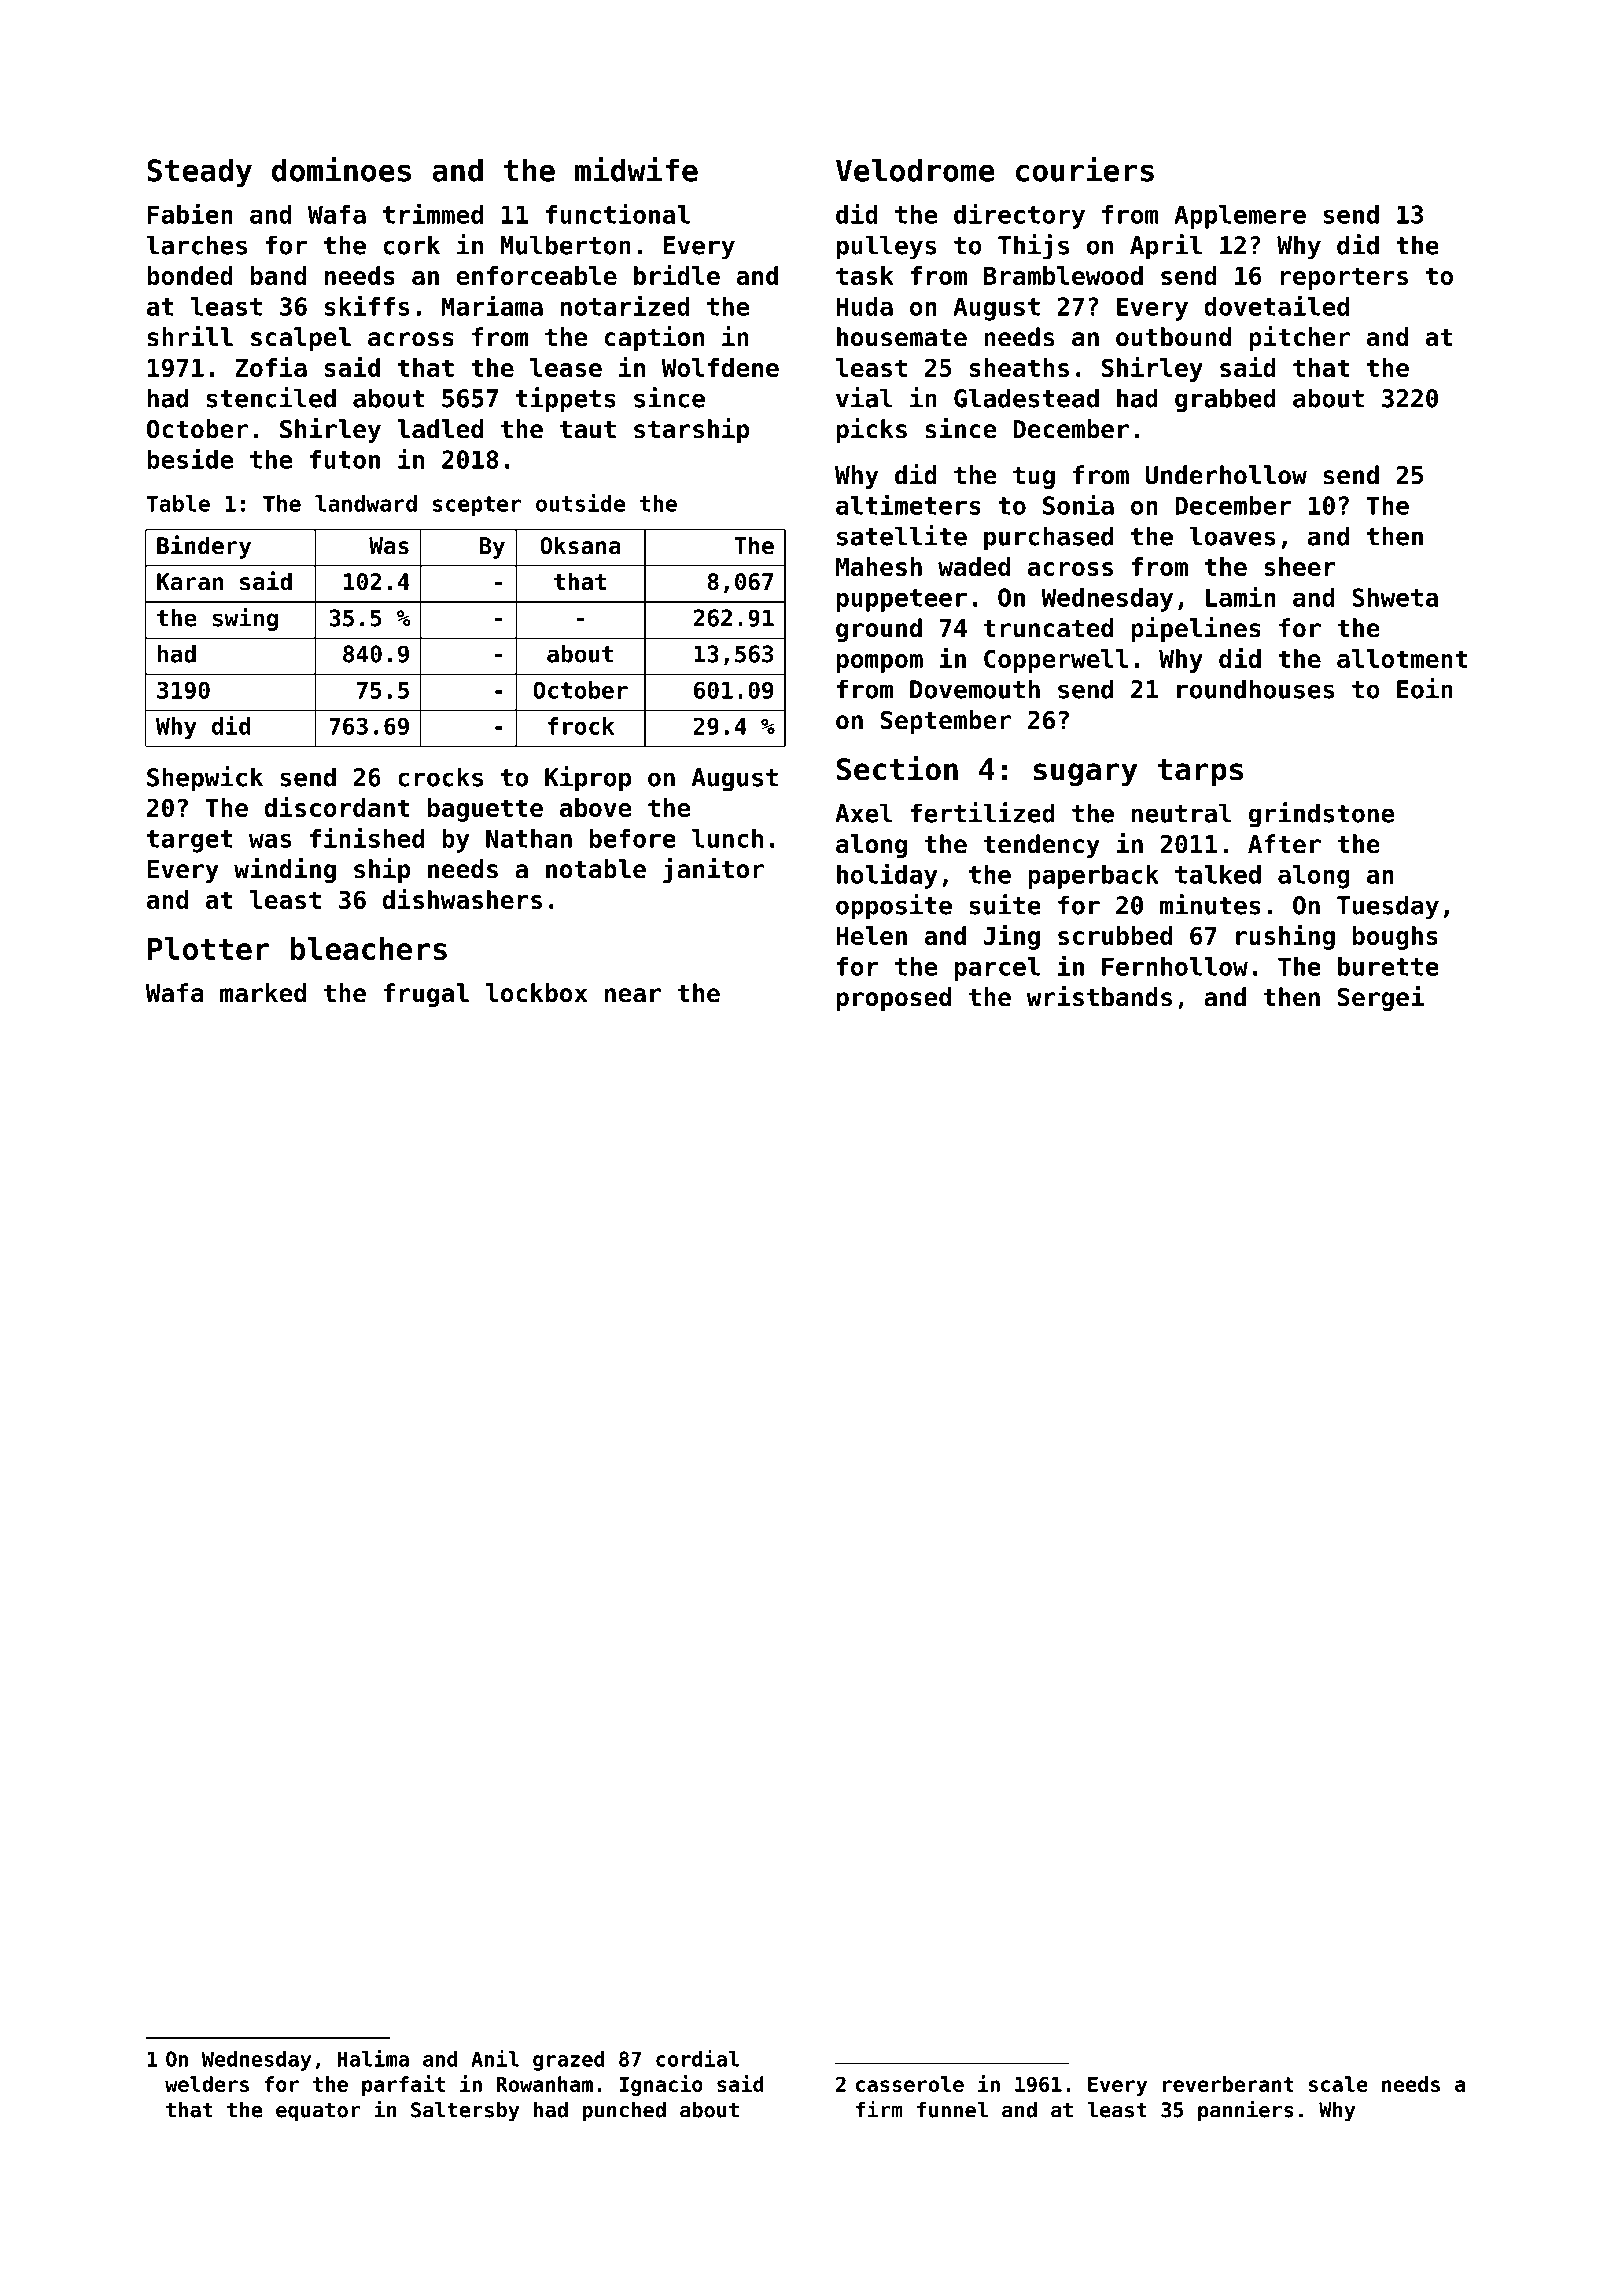 This screenshot has width=1620, height=2292. I want to click on welders, so click(207, 2084).
